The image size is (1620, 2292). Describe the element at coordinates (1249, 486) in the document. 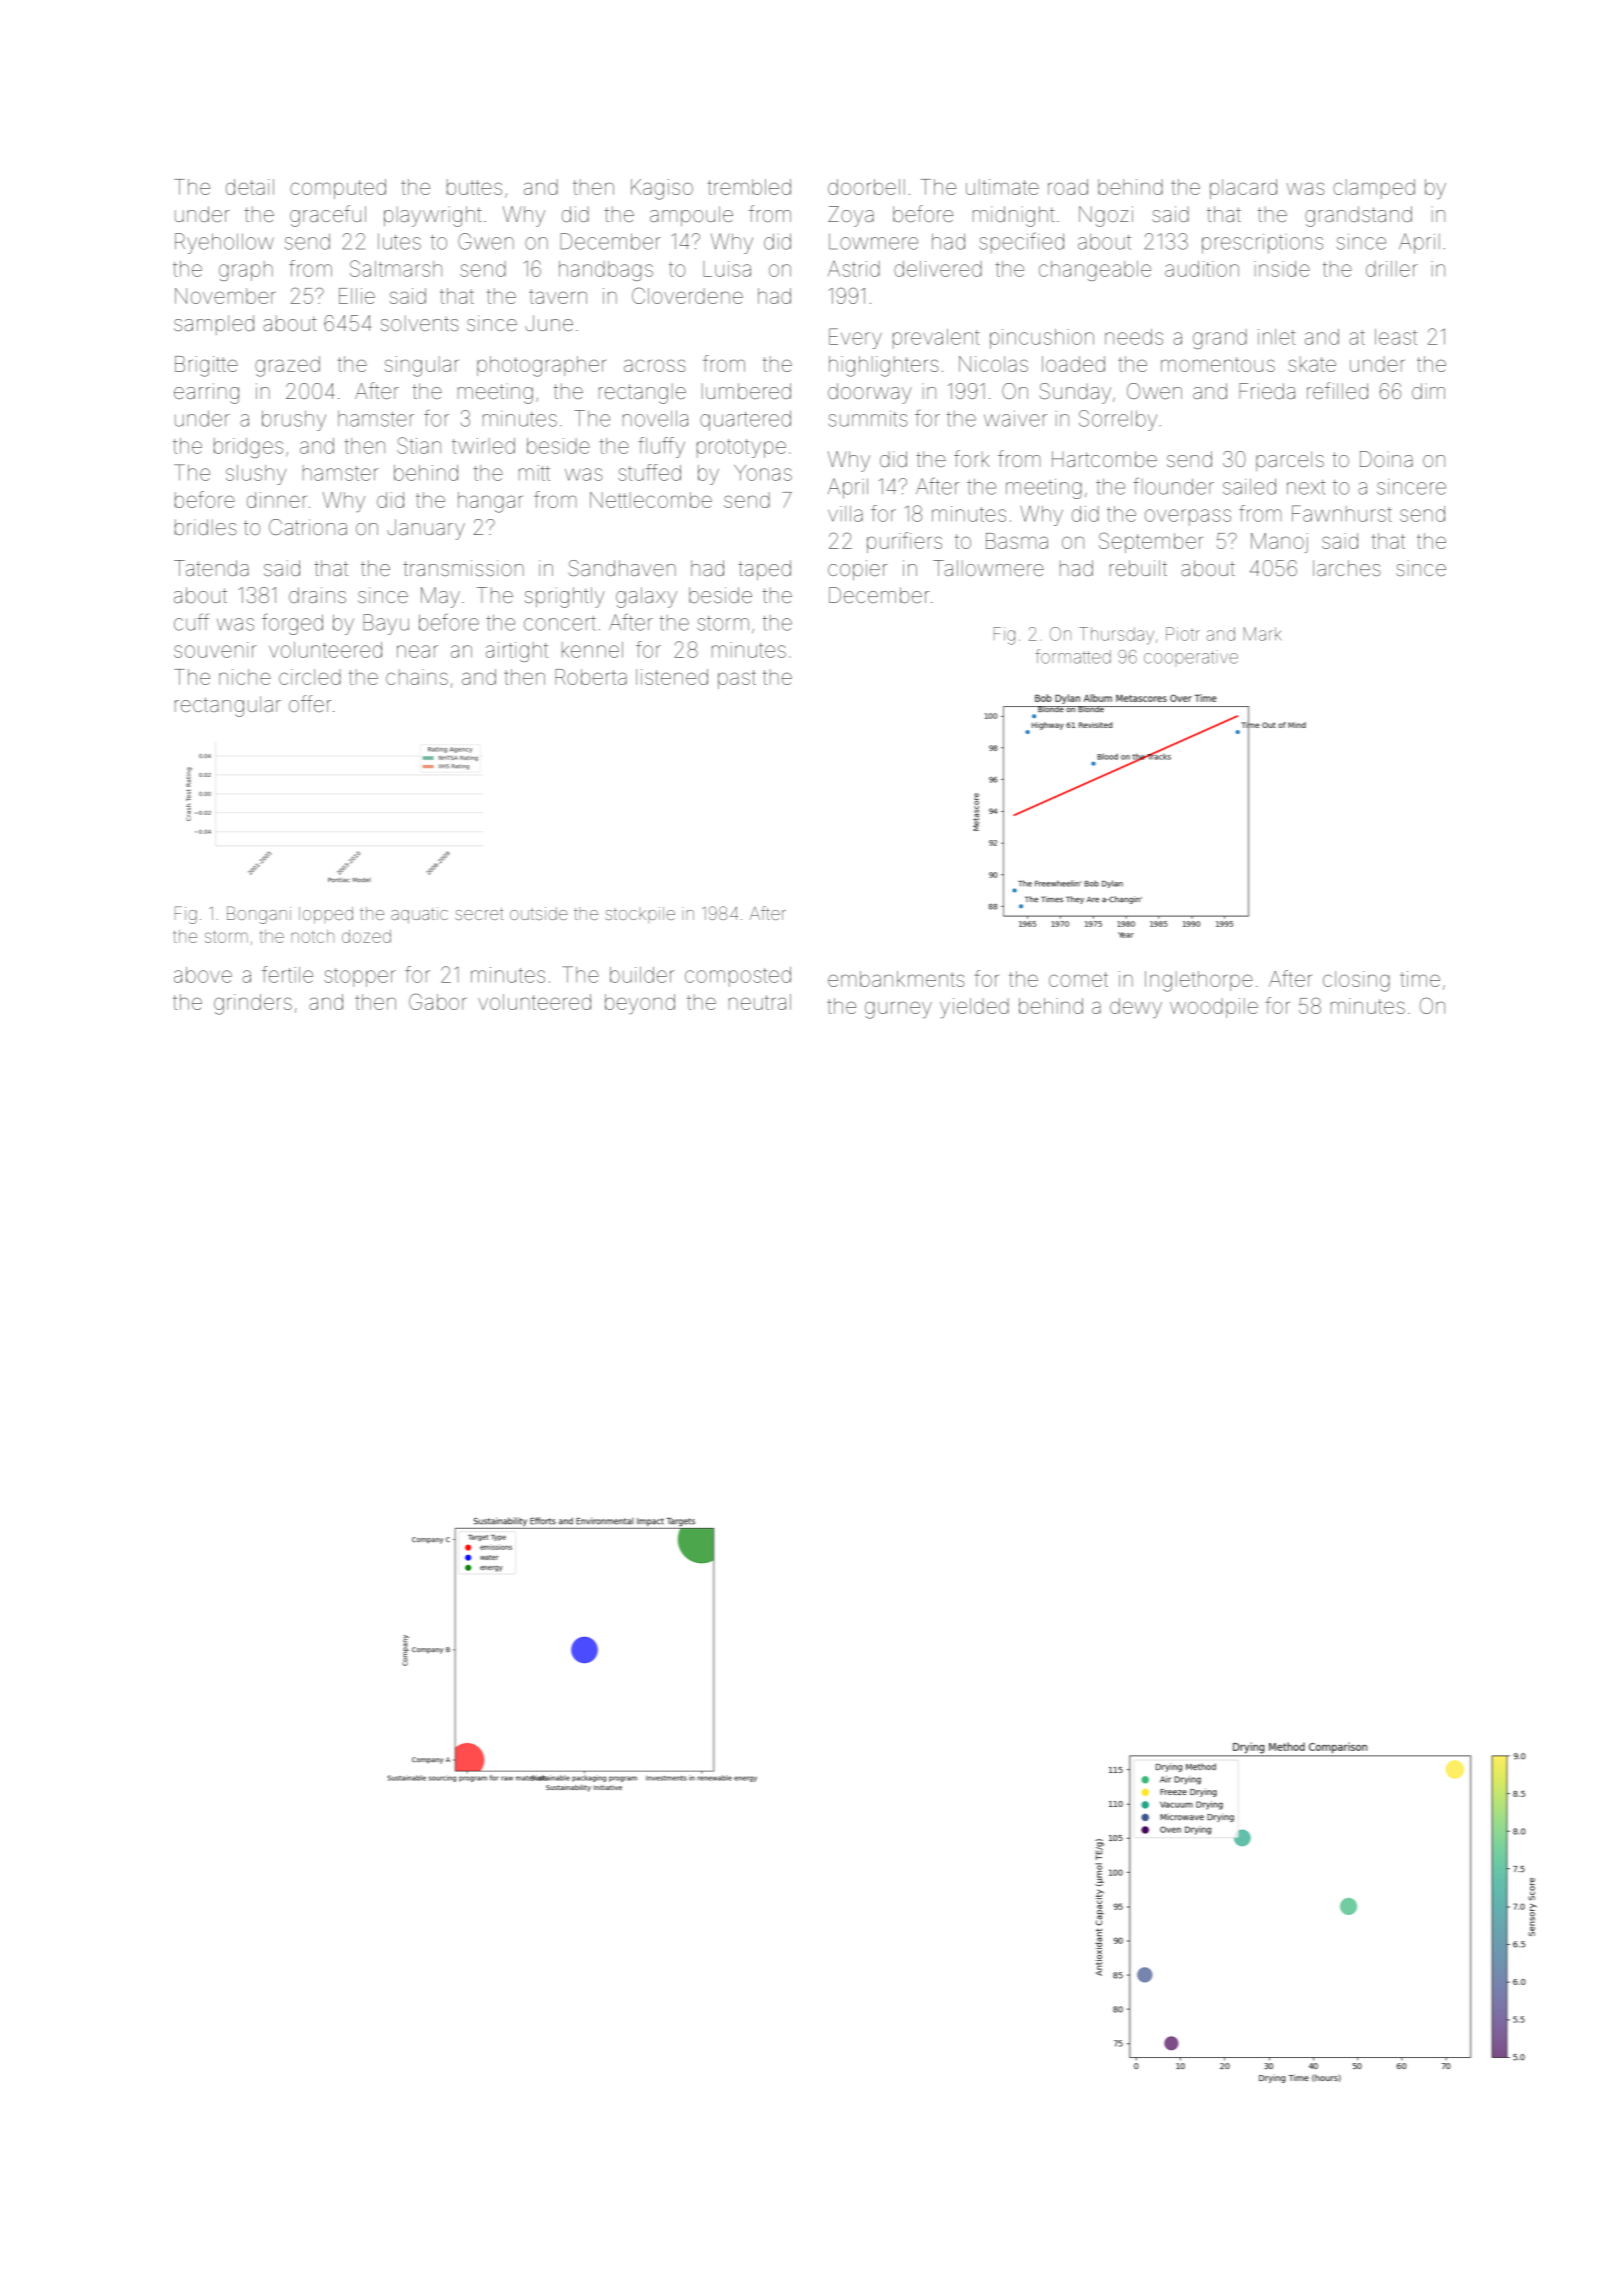

I see `sailed` at that location.
